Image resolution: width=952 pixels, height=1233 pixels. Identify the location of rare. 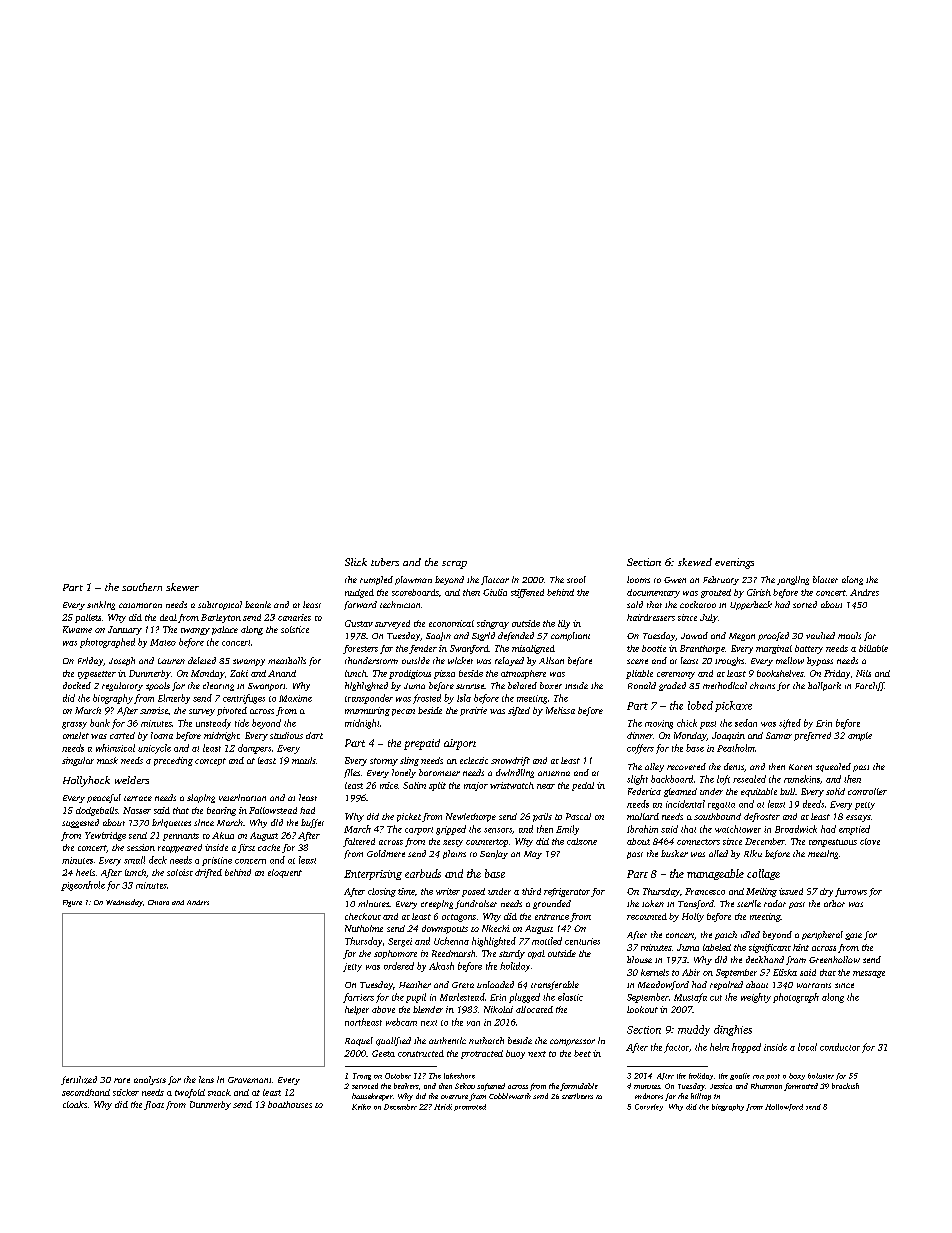
(122, 1080).
